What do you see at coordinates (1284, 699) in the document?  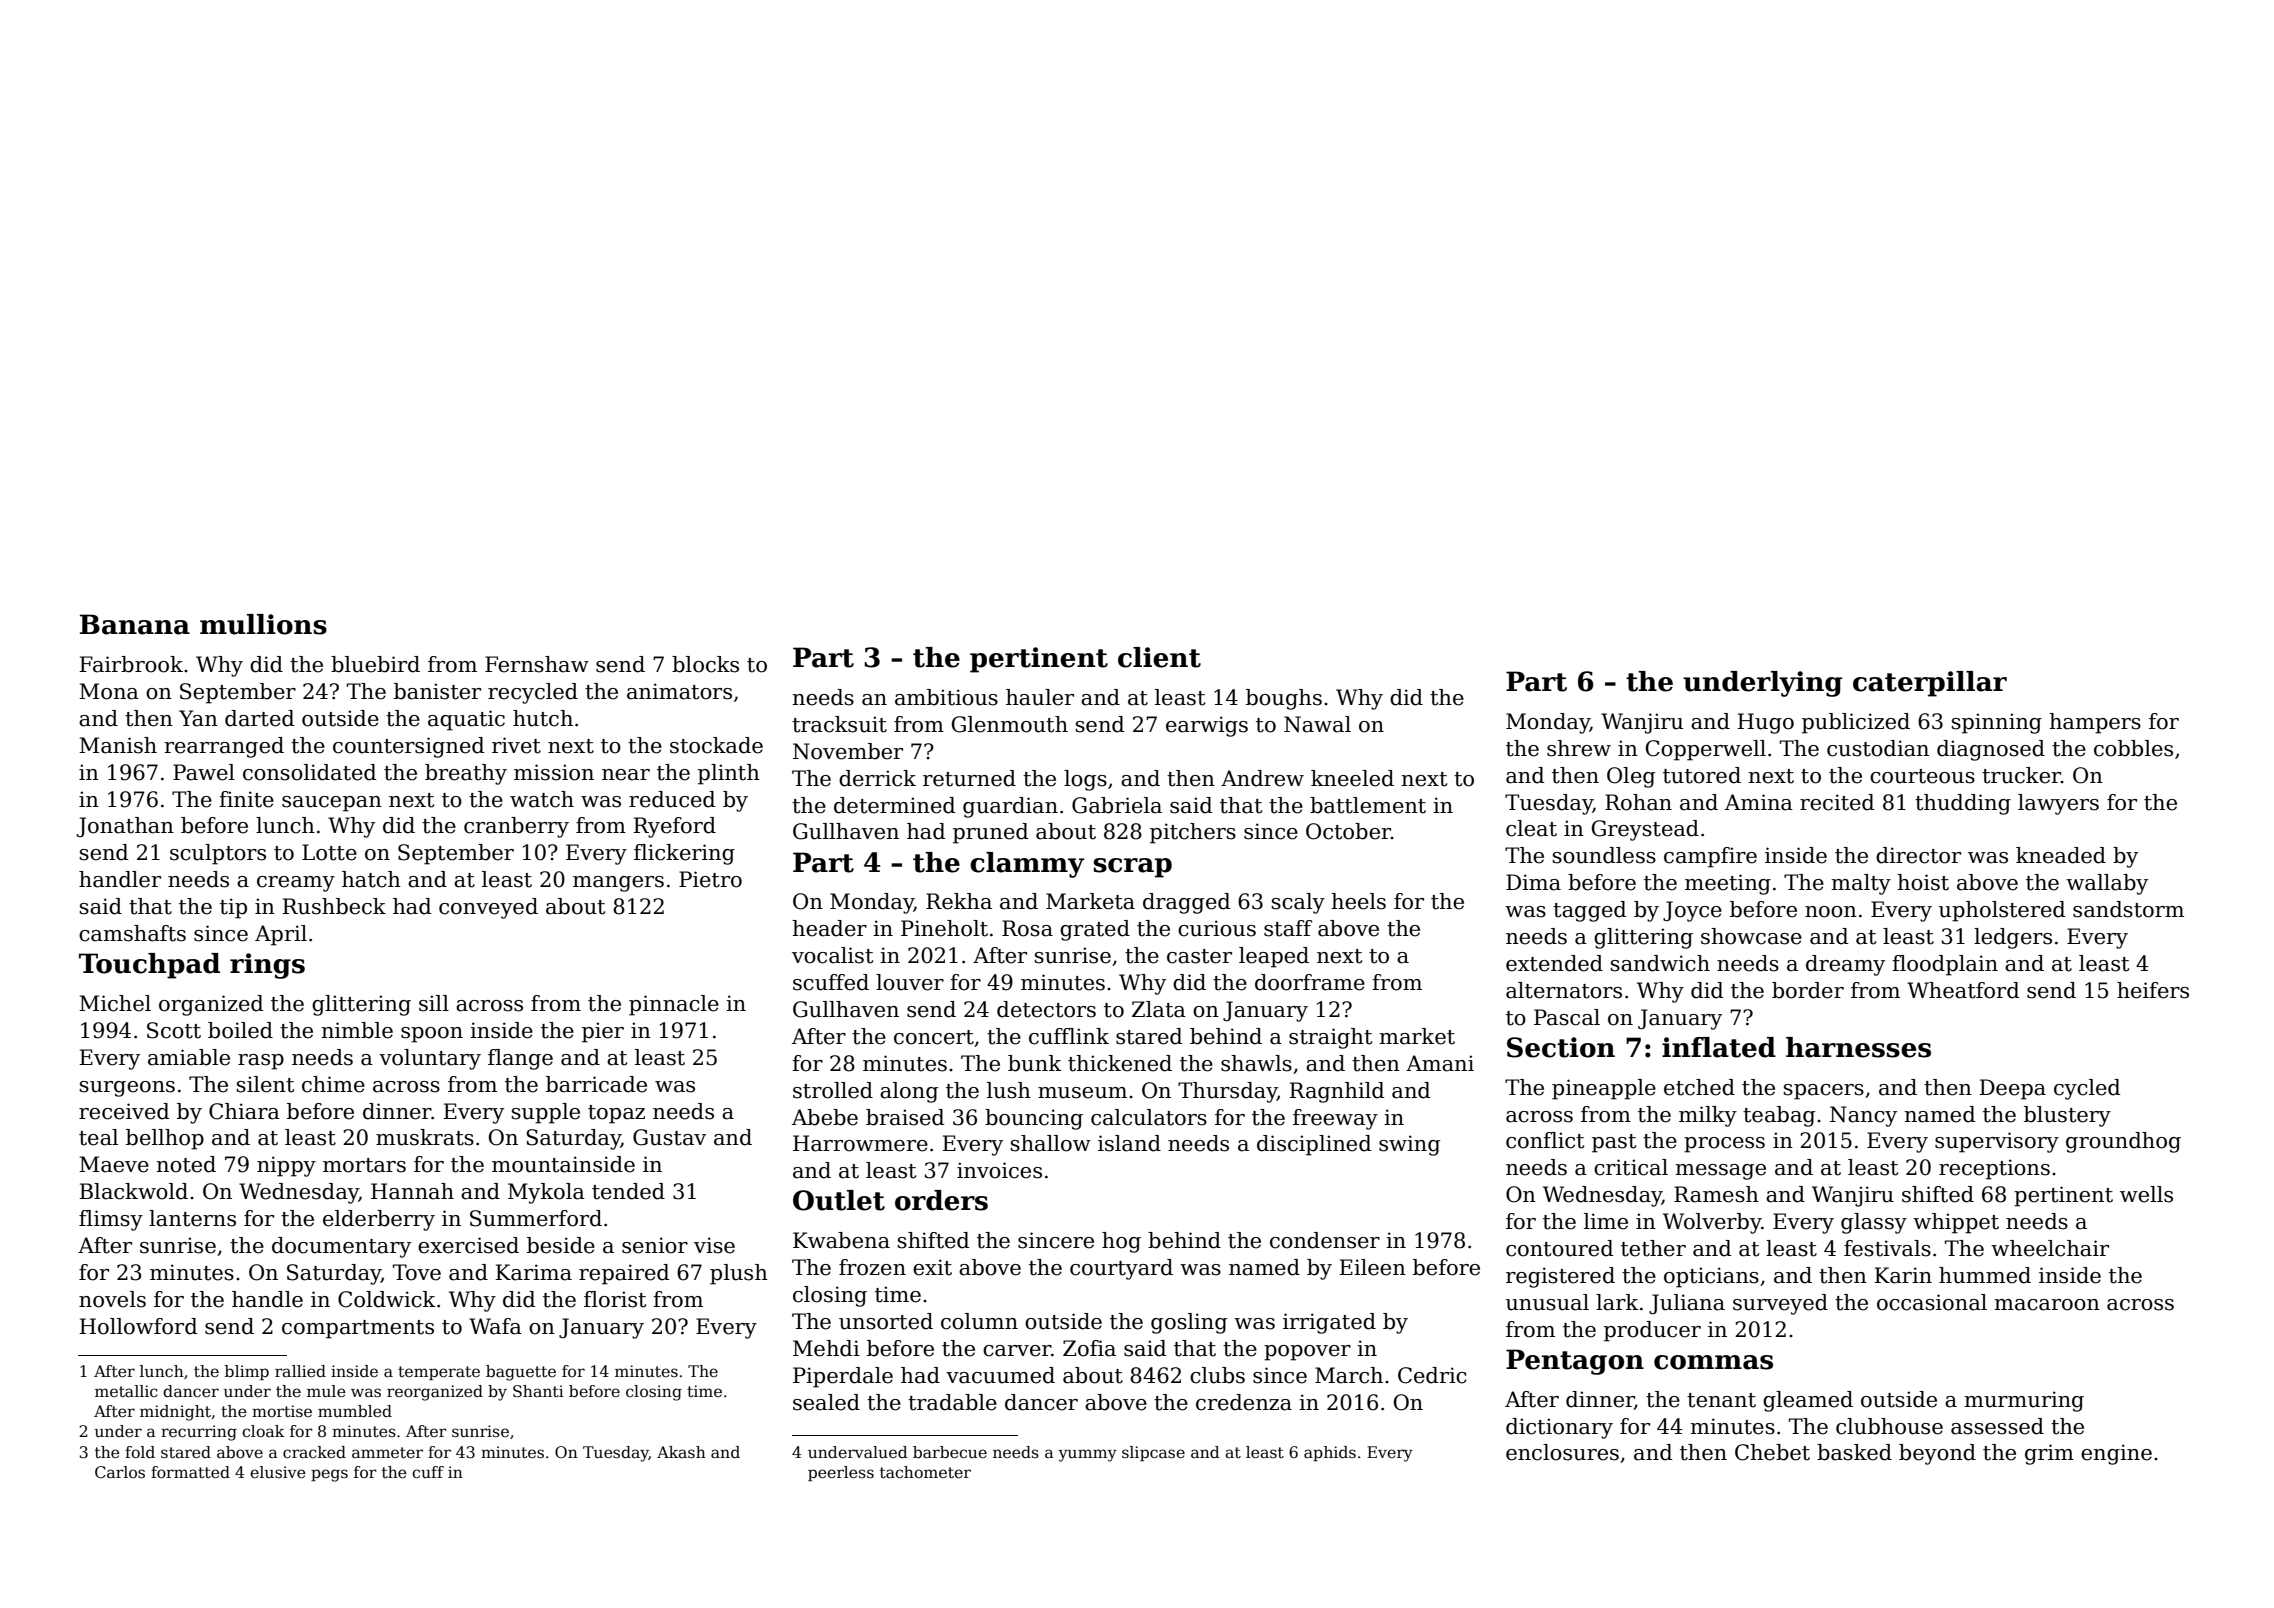 I see `boughs` at bounding box center [1284, 699].
